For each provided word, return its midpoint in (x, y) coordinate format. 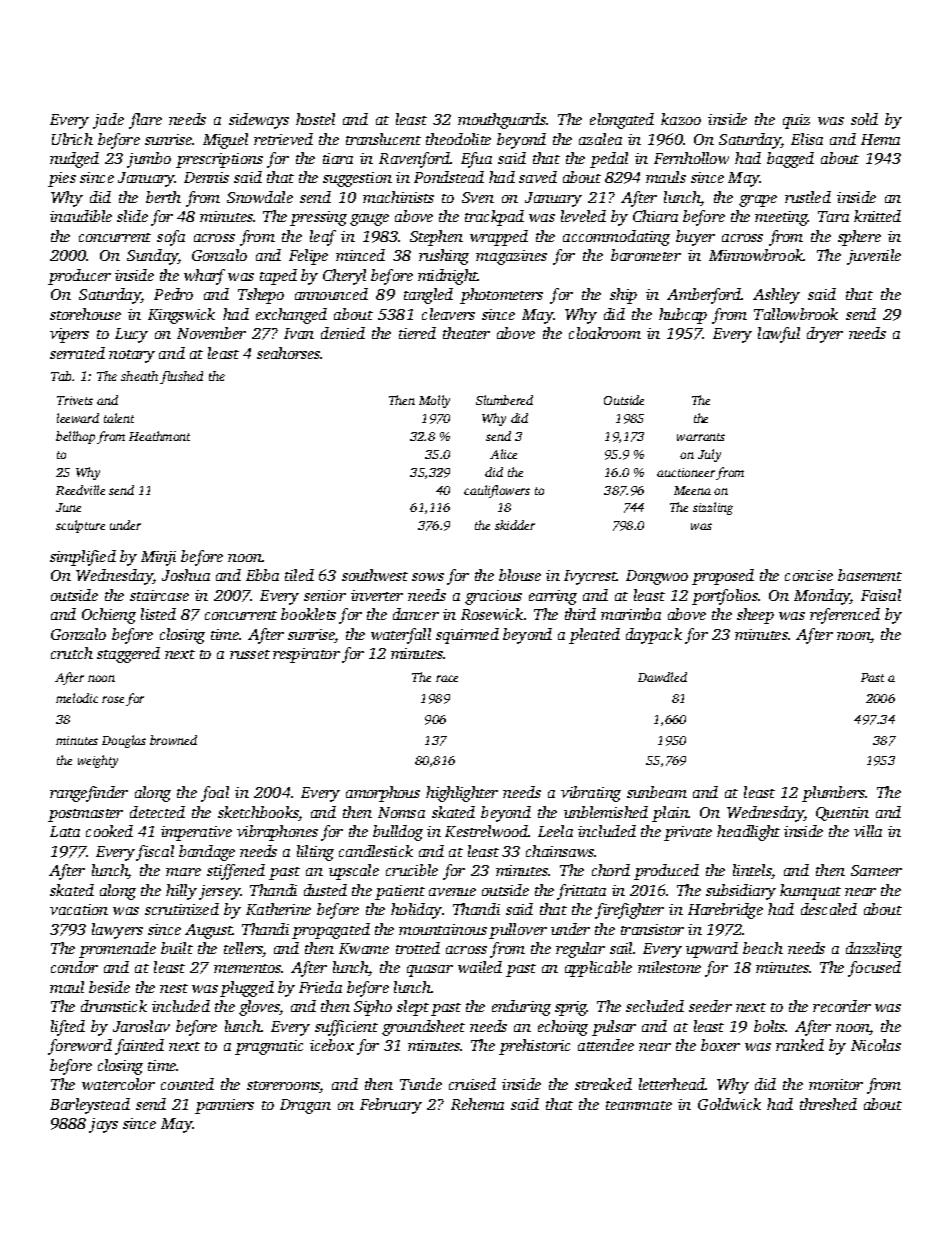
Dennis (206, 177)
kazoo (681, 119)
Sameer (876, 870)
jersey (220, 892)
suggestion (357, 179)
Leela (555, 831)
